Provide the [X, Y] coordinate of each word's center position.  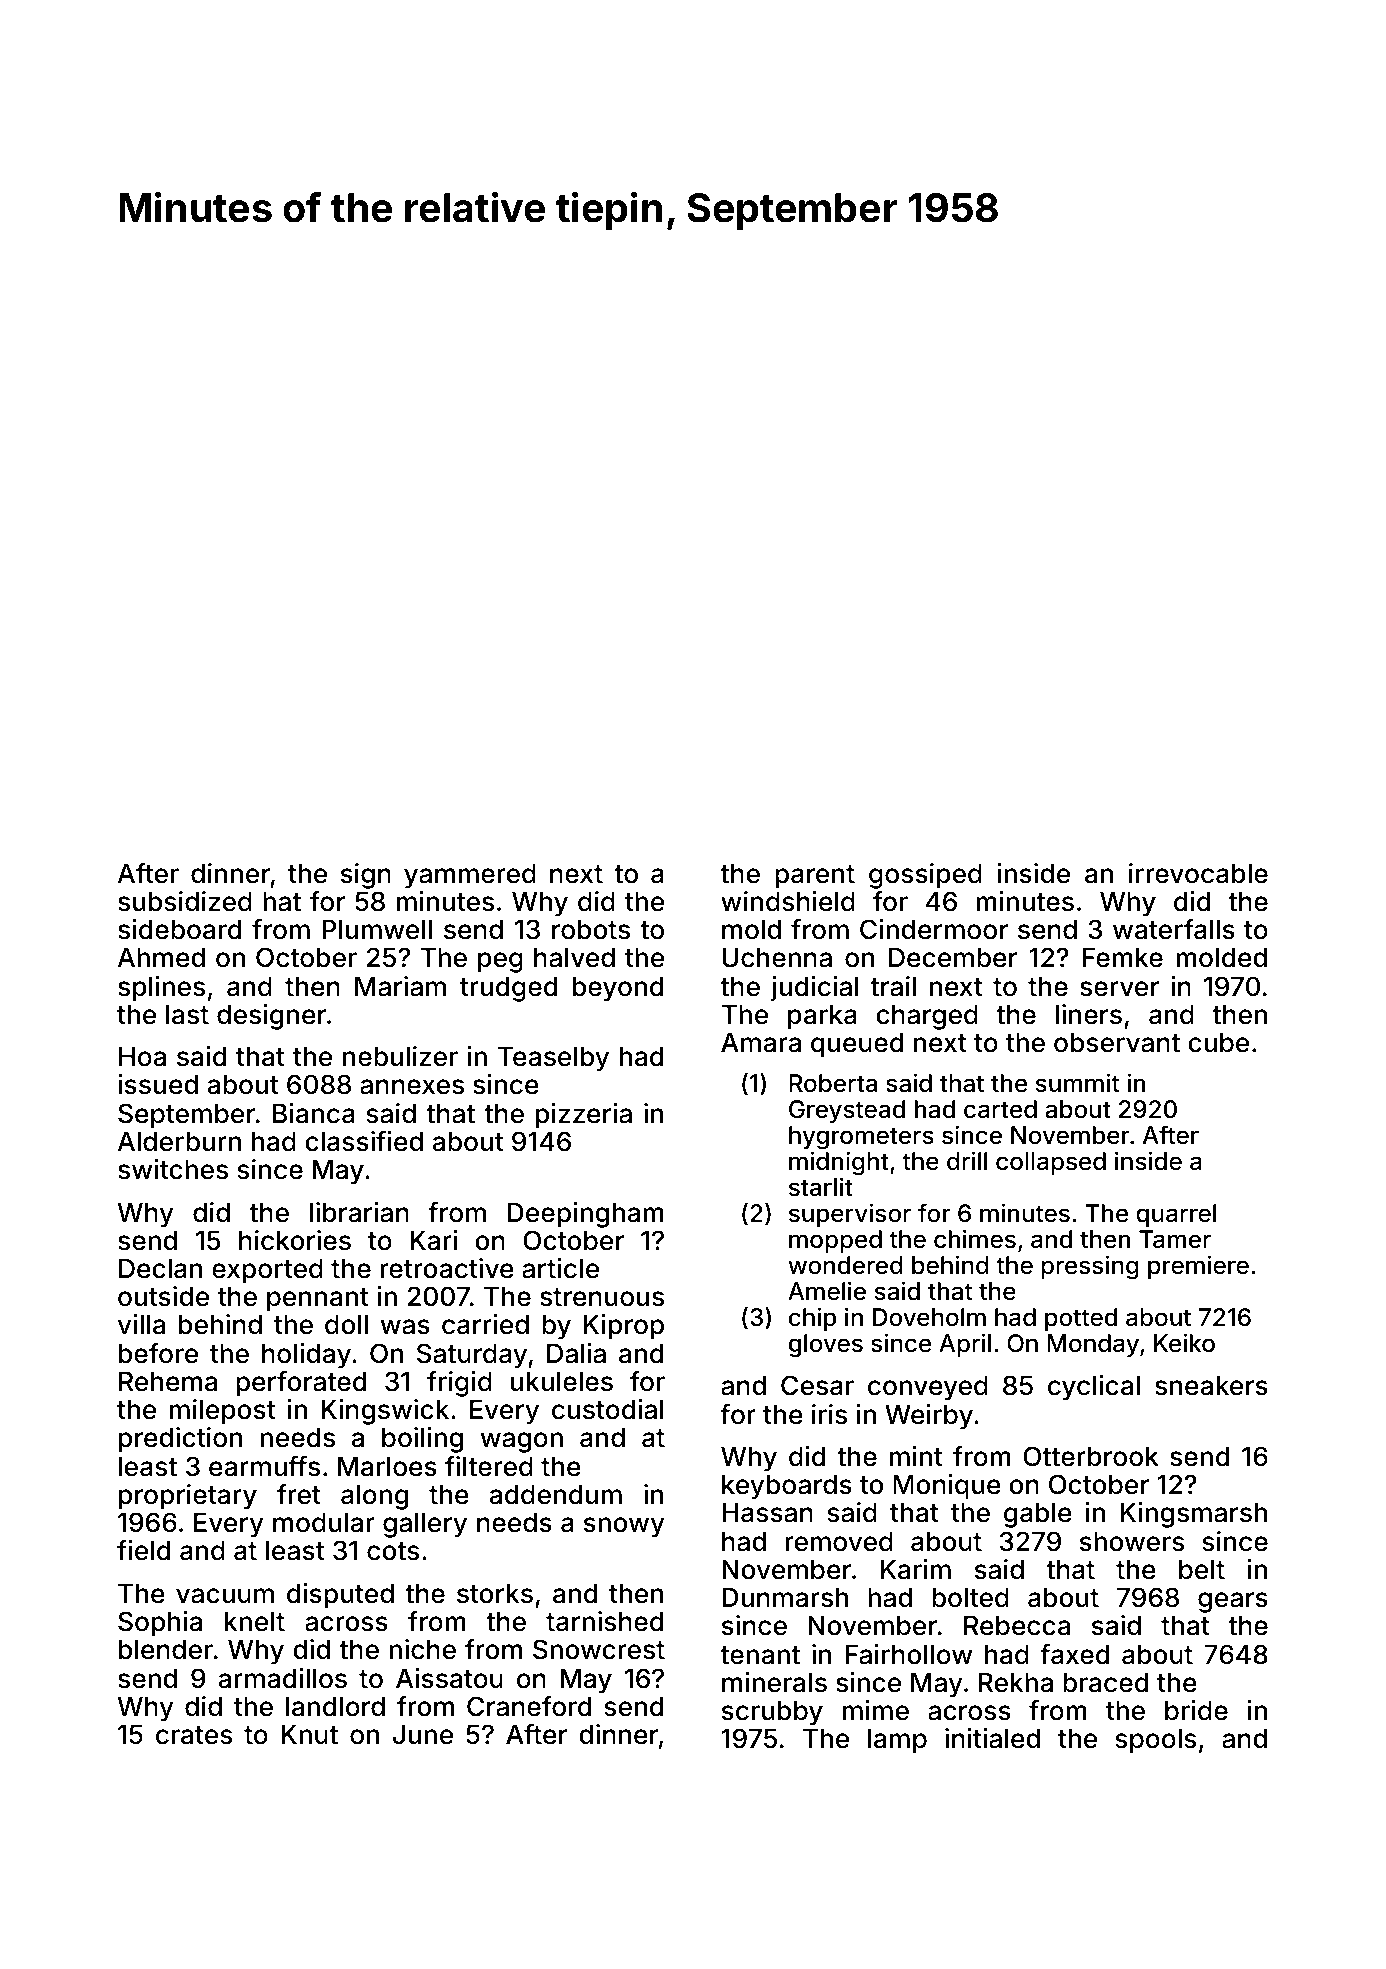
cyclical [1094, 1388]
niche [422, 1649]
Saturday [472, 1356]
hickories [295, 1240]
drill [967, 1161]
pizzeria [584, 1116]
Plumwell [377, 930]
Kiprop [624, 1327]
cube [1218, 1043]
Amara [761, 1043]
